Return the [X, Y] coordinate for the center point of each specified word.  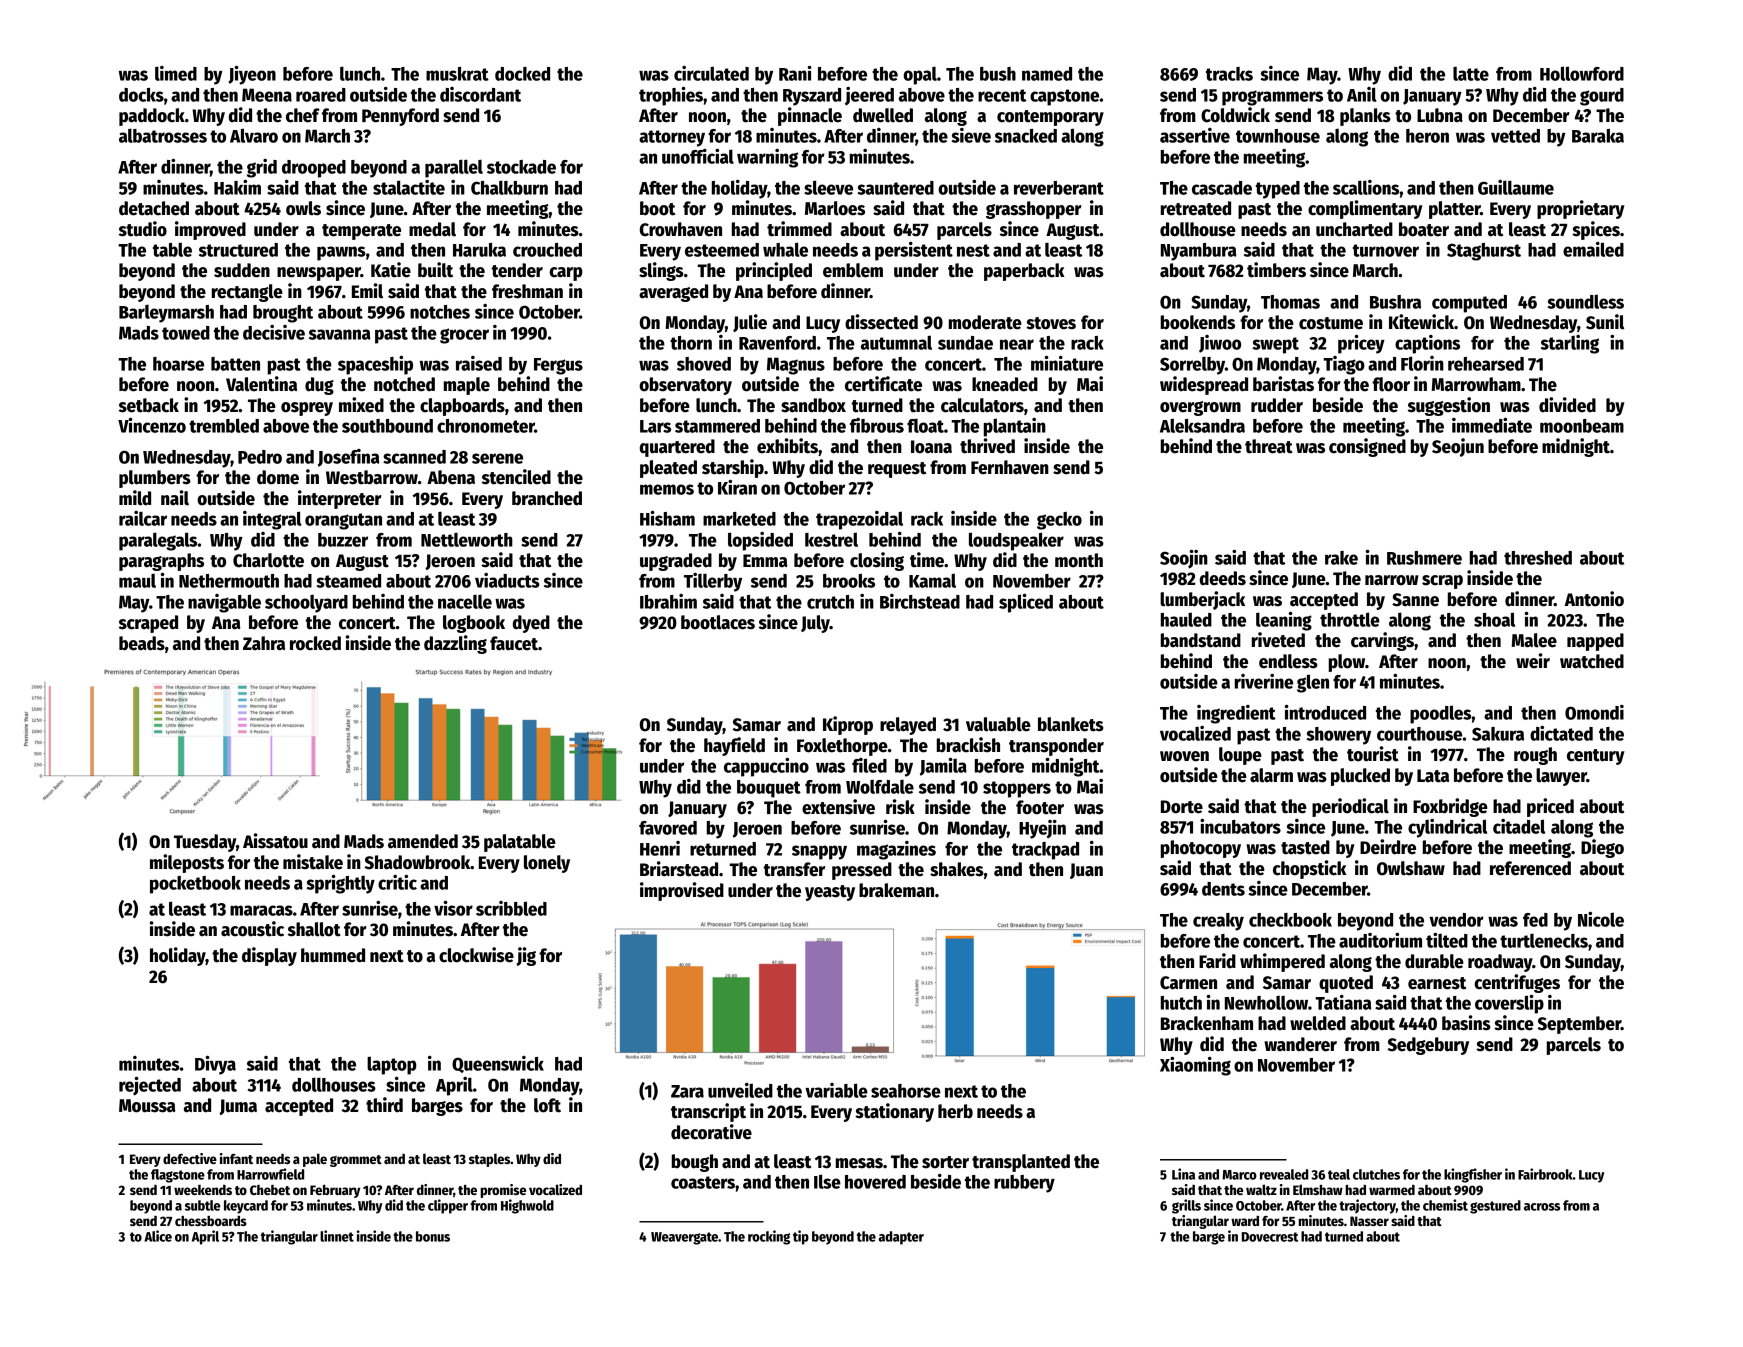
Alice [158, 1236]
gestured [1495, 1207]
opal [920, 75]
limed [176, 73]
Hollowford [1582, 73]
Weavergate [684, 1238]
